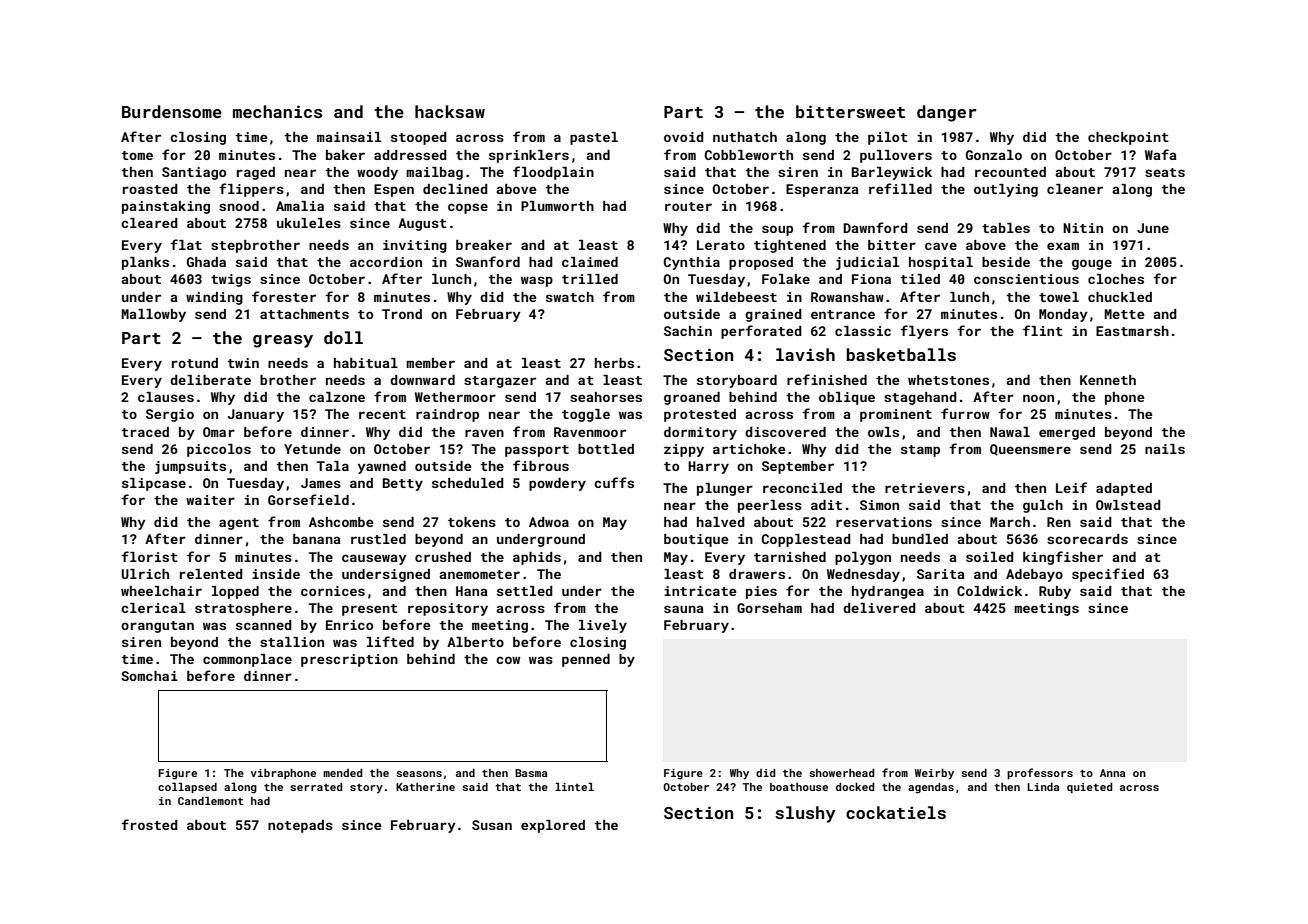 The image size is (1308, 924). Describe the element at coordinates (300, 826) in the document. I see `notepads` at that location.
